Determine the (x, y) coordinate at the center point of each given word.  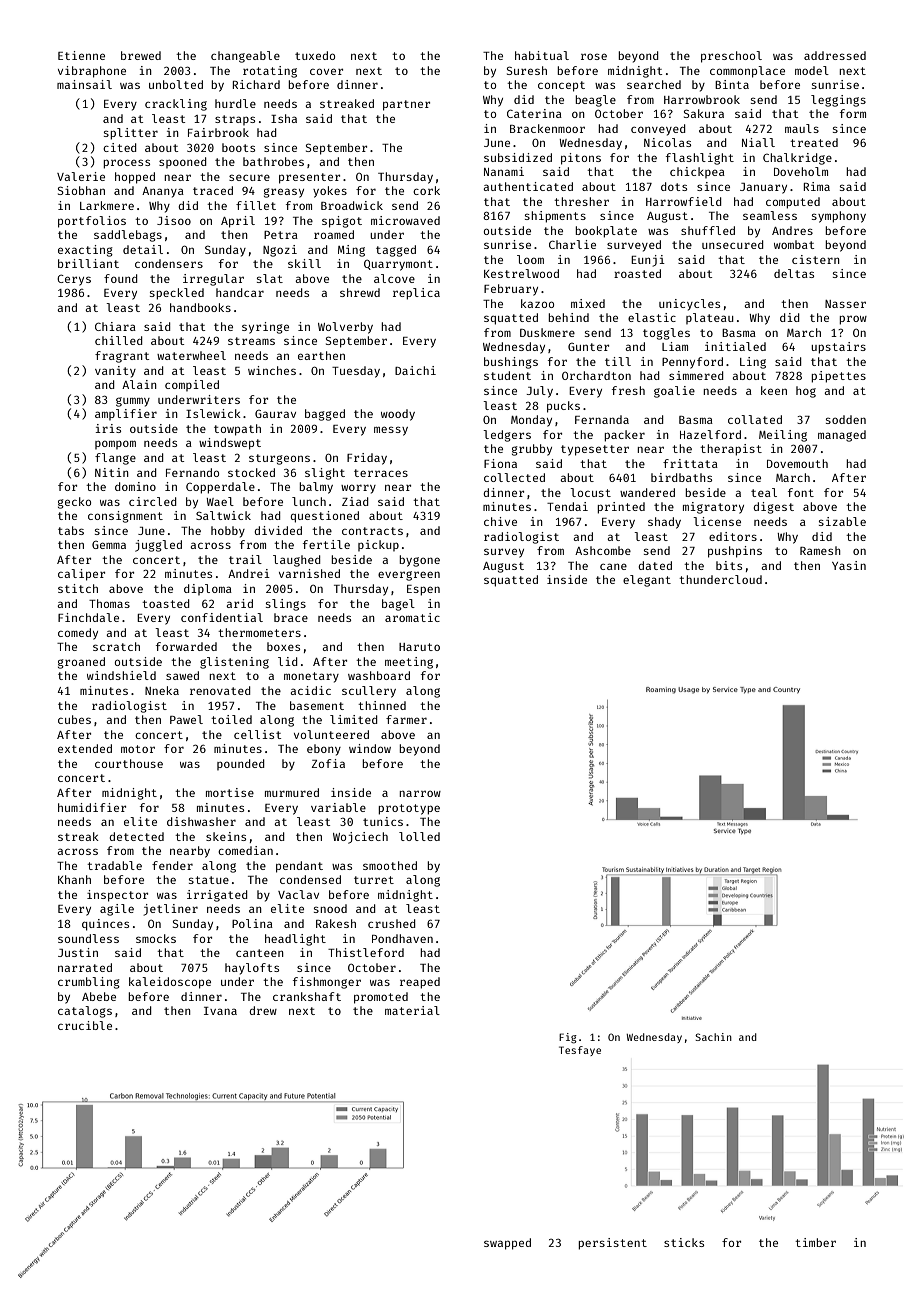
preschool (731, 57)
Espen (423, 590)
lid (288, 661)
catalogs (85, 1012)
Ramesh (820, 550)
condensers (169, 263)
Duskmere (547, 332)
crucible (85, 1025)
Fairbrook (218, 132)
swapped (507, 1244)
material (412, 1010)
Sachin (713, 1037)
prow (853, 320)
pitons (581, 159)
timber (815, 1242)
